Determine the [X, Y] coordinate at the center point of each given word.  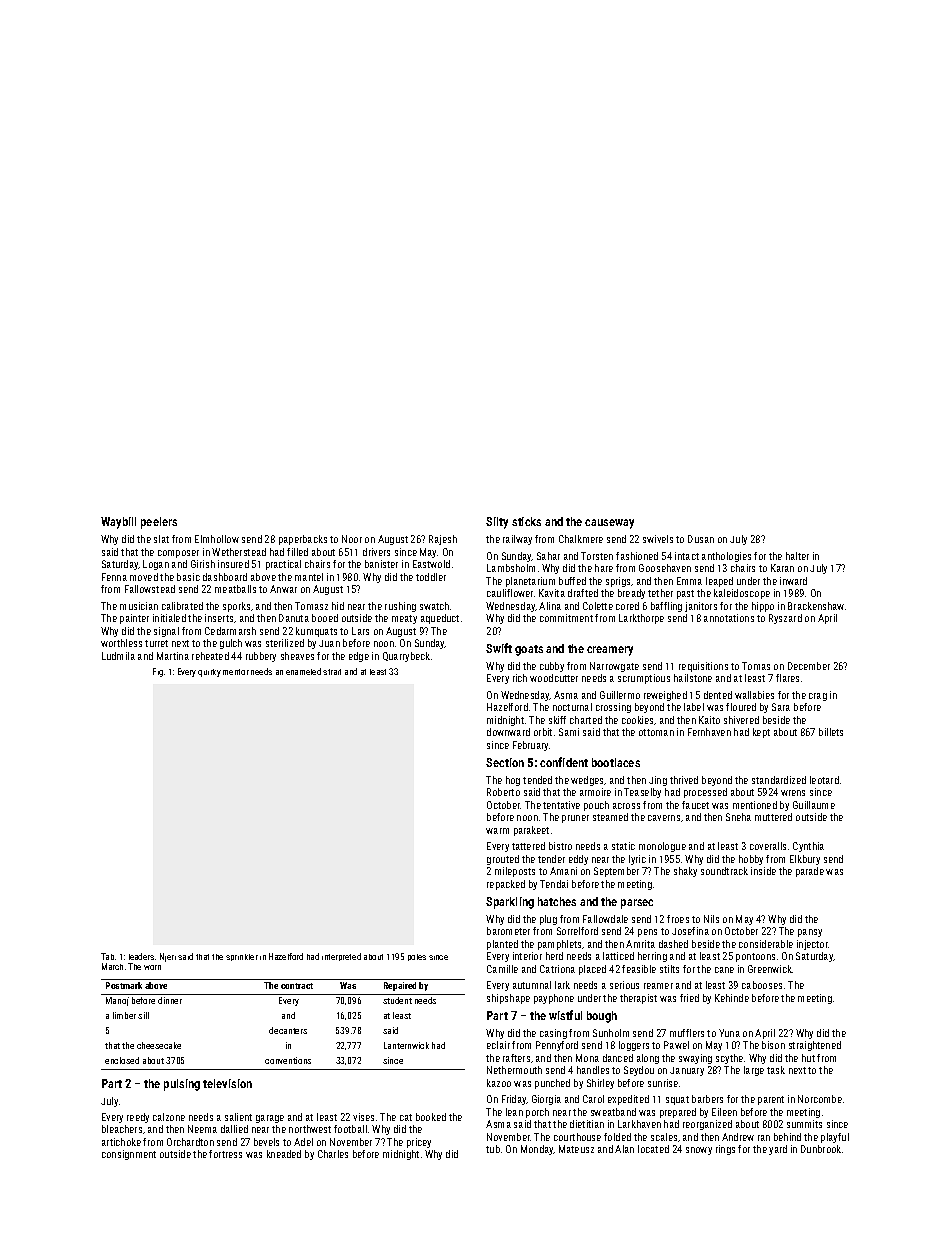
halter [797, 556]
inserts [219, 618]
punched [552, 1084]
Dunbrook [821, 1149]
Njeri [168, 957]
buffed [572, 581]
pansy [810, 933]
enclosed [122, 1060]
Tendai [554, 884]
